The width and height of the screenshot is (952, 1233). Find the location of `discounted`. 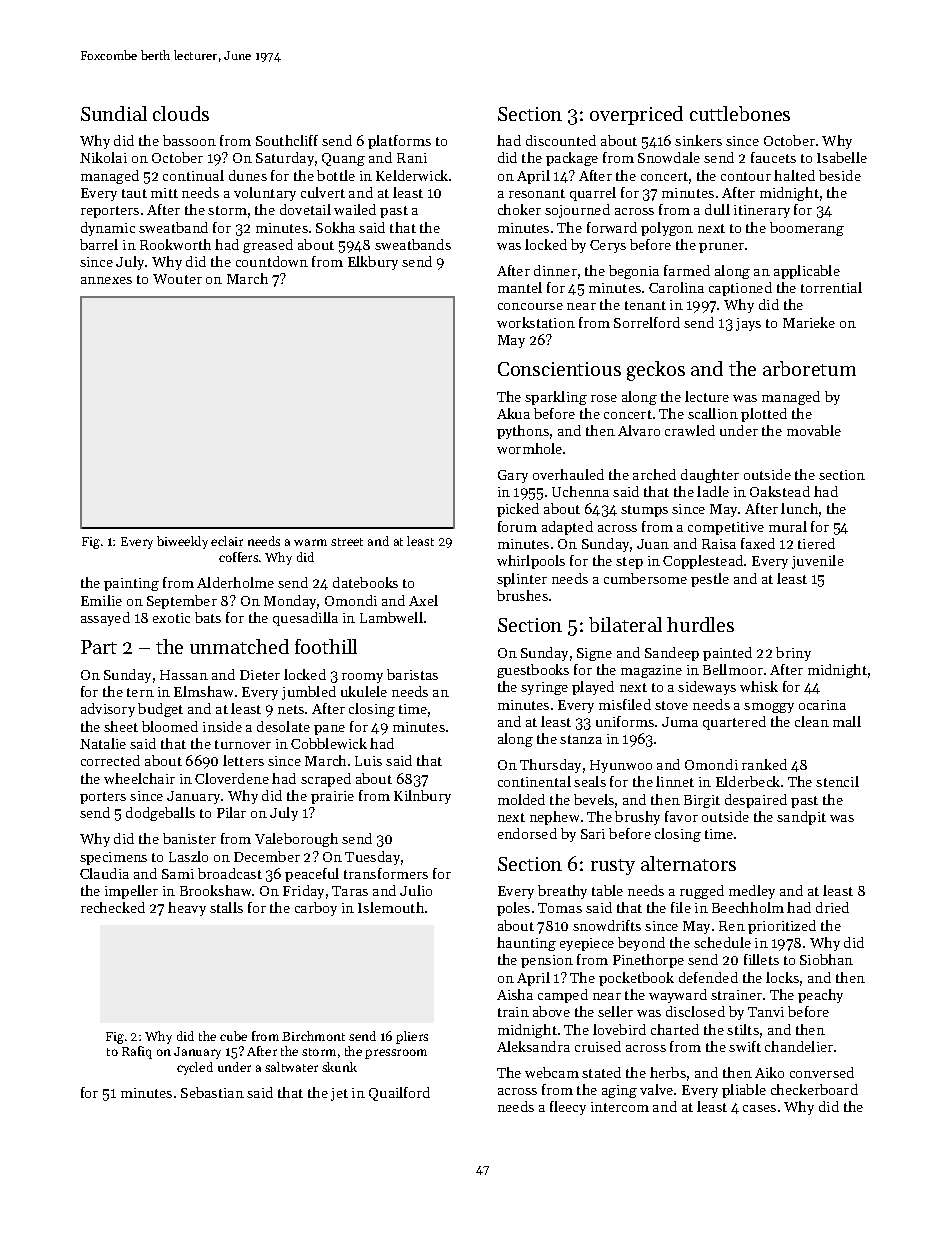

discounted is located at coordinates (561, 140).
